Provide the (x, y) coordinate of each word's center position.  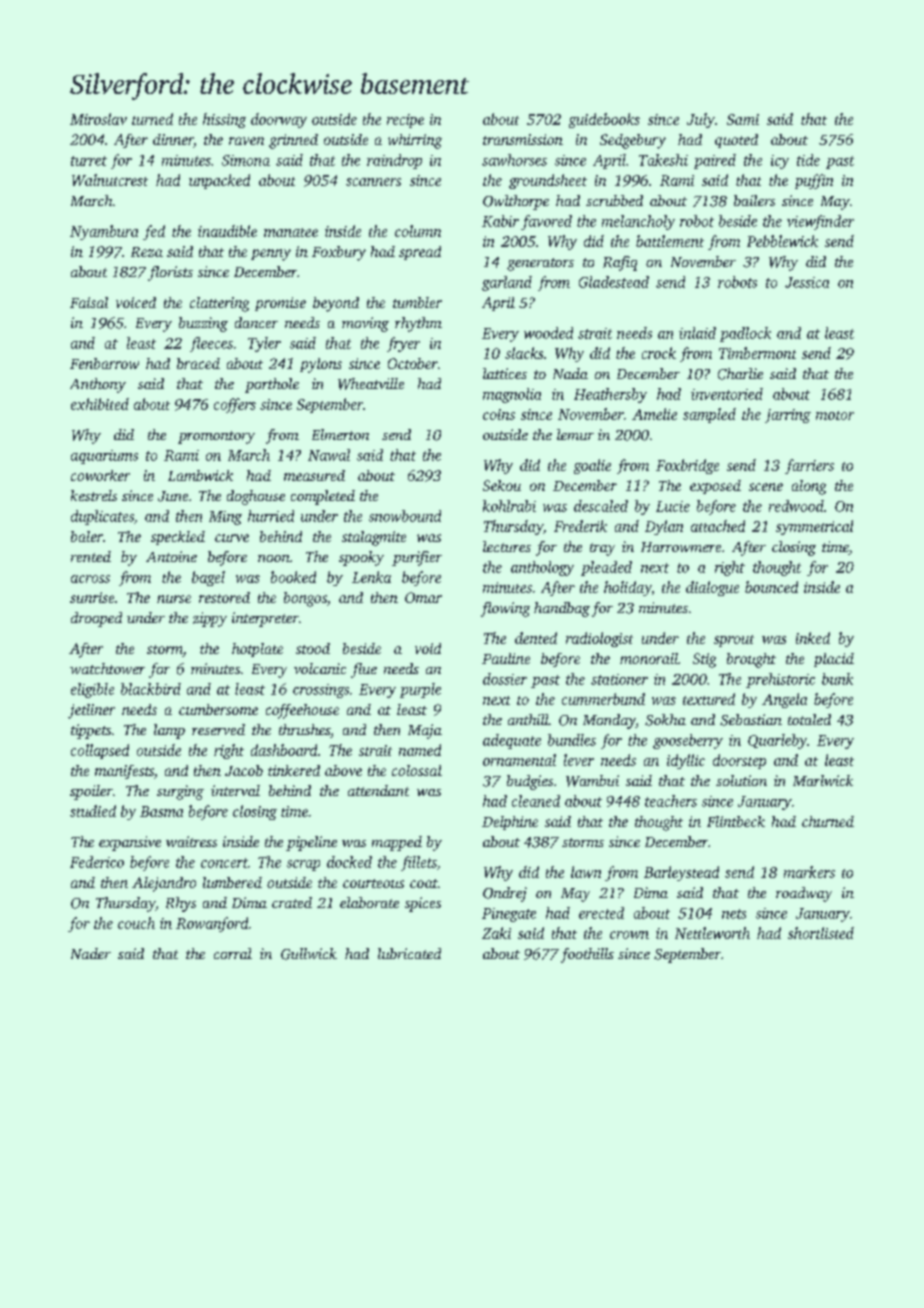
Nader (91, 953)
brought (751, 660)
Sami (743, 119)
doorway (279, 120)
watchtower (107, 668)
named (420, 750)
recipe (405, 121)
